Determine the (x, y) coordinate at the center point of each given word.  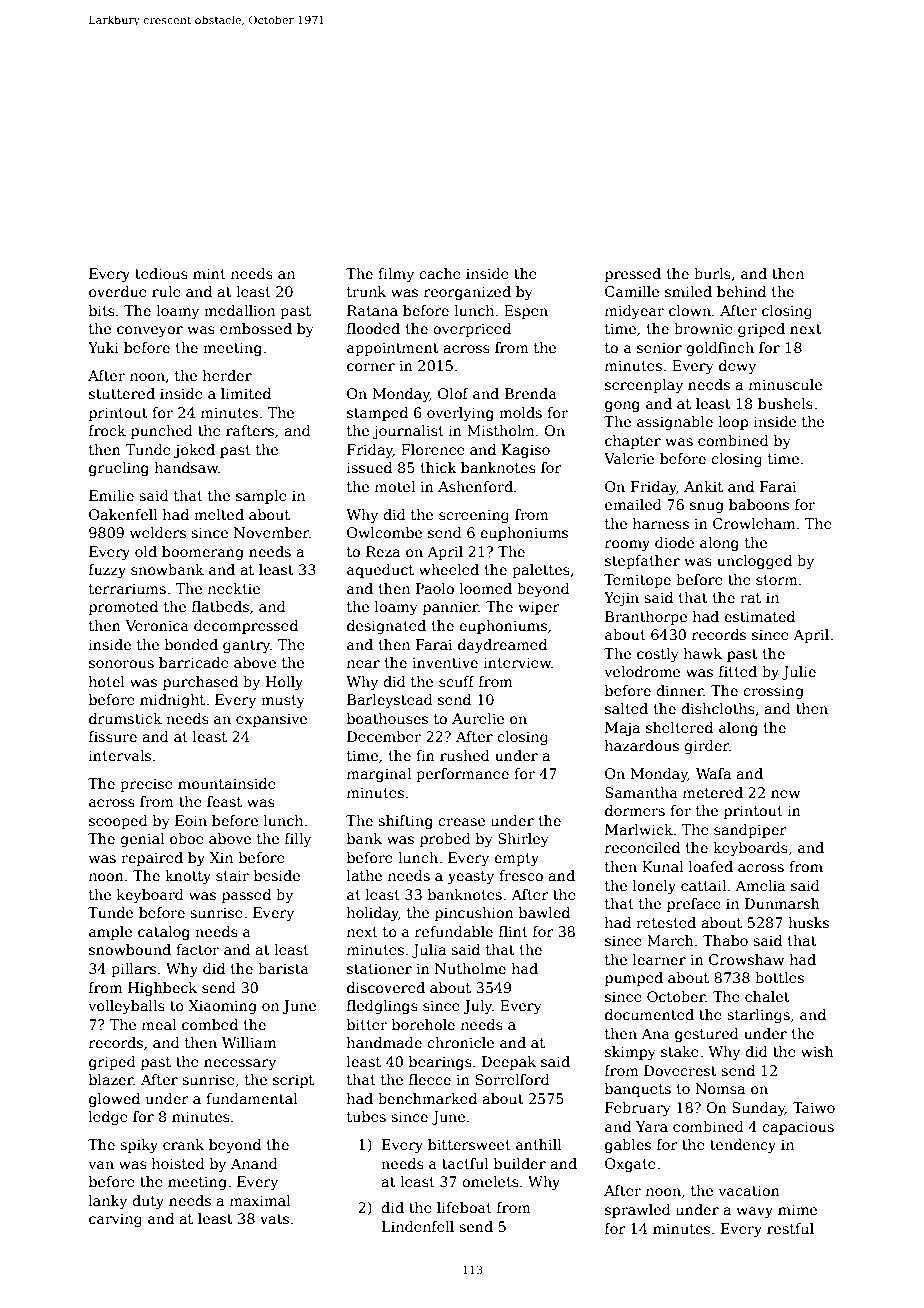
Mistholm (501, 430)
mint (209, 273)
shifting (405, 822)
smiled (688, 291)
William (249, 1042)
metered (713, 792)
